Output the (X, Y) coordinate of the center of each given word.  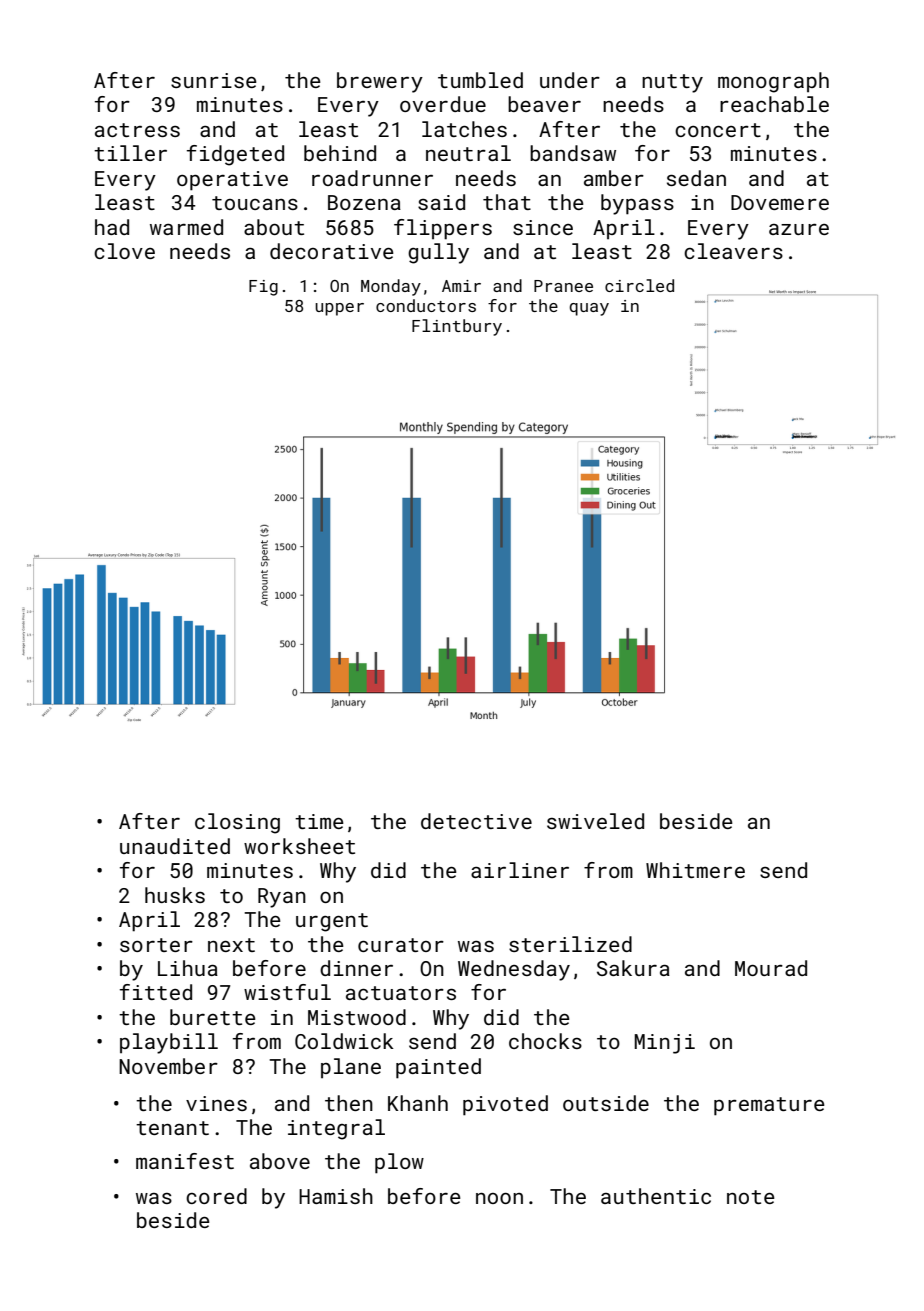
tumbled (480, 80)
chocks (545, 1041)
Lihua (188, 968)
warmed (186, 227)
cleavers (733, 251)
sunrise (214, 80)
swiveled (595, 821)
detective (476, 821)
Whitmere (695, 870)
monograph (773, 82)
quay (589, 309)
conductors (426, 305)
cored (216, 1196)
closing (237, 823)
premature (769, 1106)
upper (339, 309)
